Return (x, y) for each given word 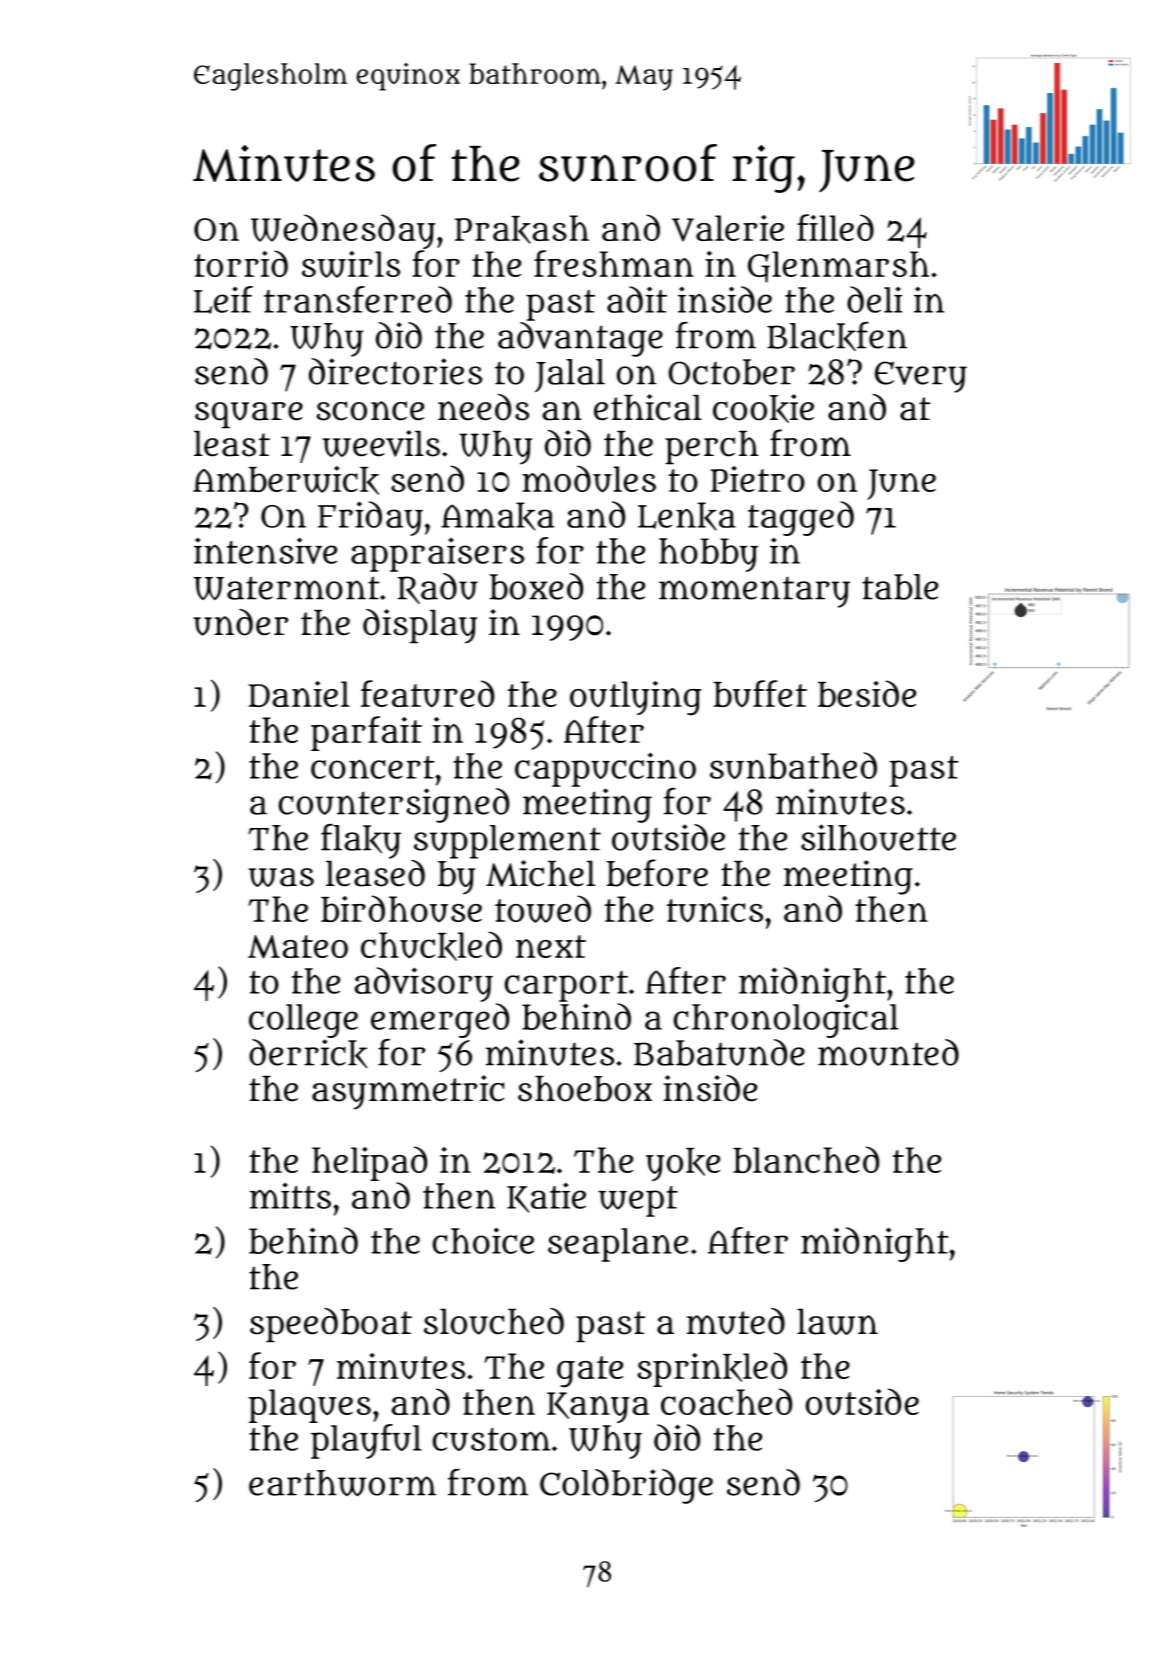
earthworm (342, 1483)
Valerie (728, 228)
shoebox (585, 1089)
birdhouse (401, 908)
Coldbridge (626, 1486)
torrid (241, 263)
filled (835, 227)
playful (366, 1441)
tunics (715, 909)
